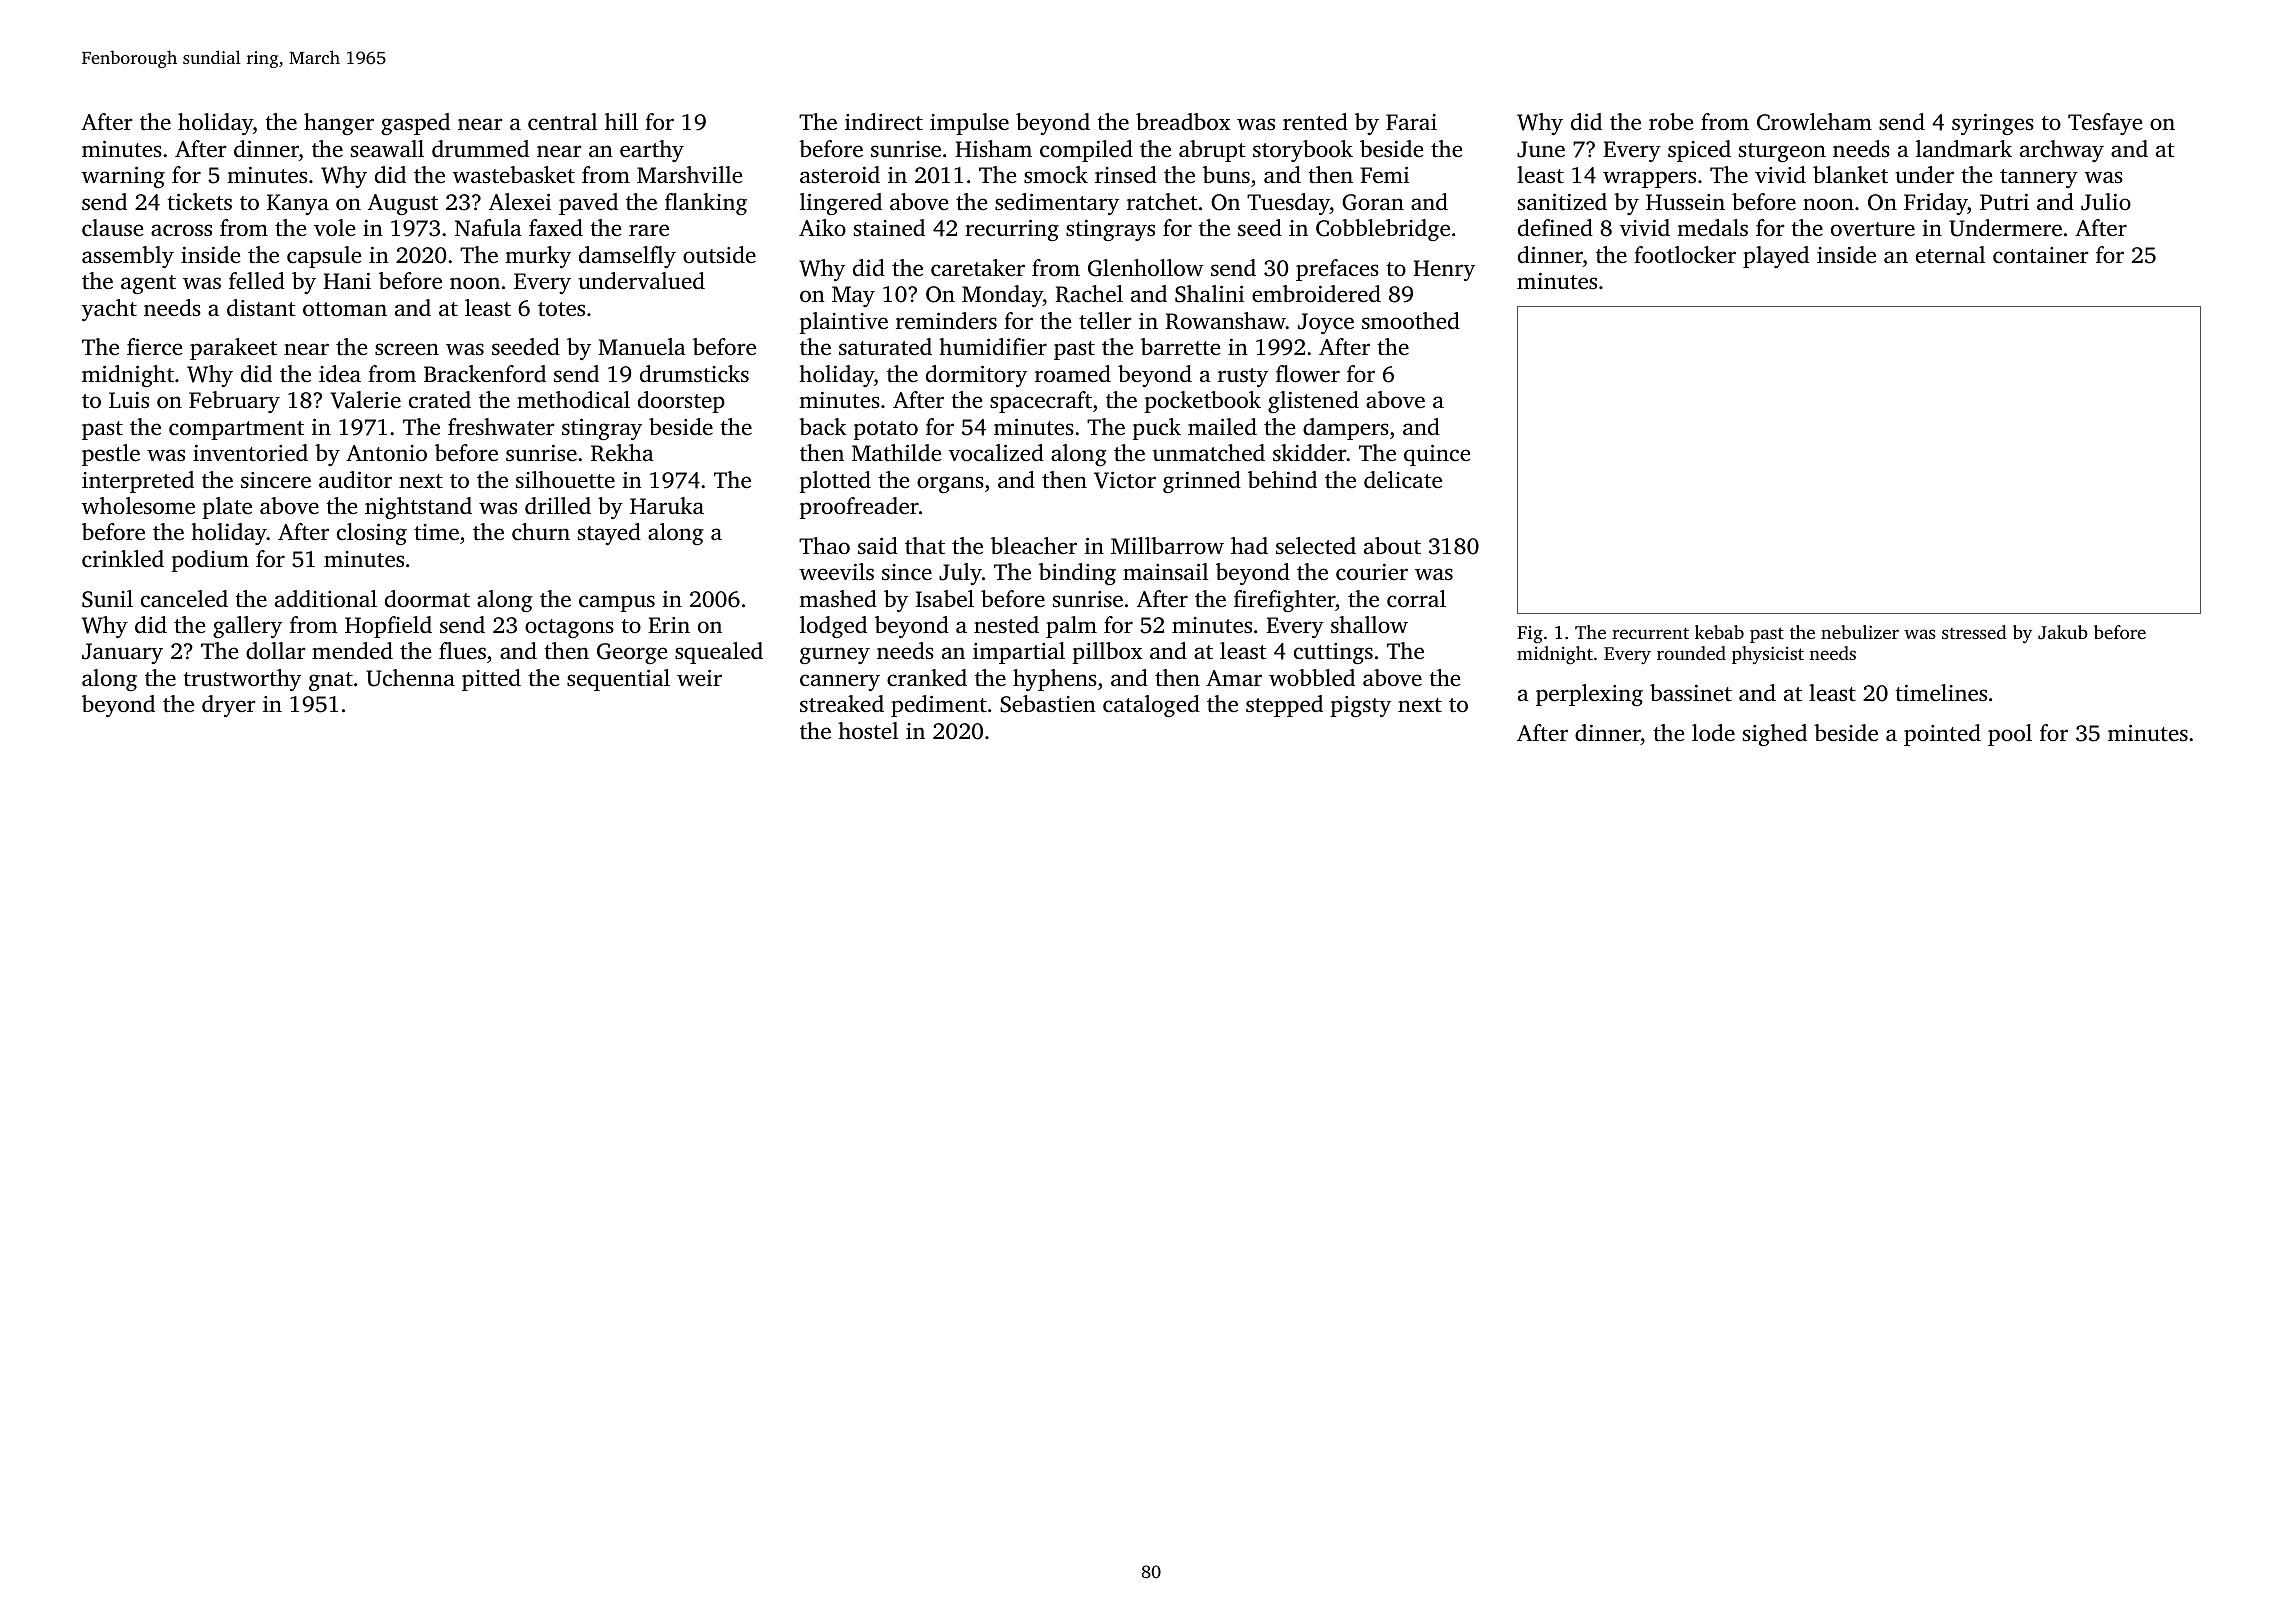 Image resolution: width=2282 pixels, height=1614 pixels. Describe the element at coordinates (868, 731) in the screenshot. I see `hostel` at that location.
